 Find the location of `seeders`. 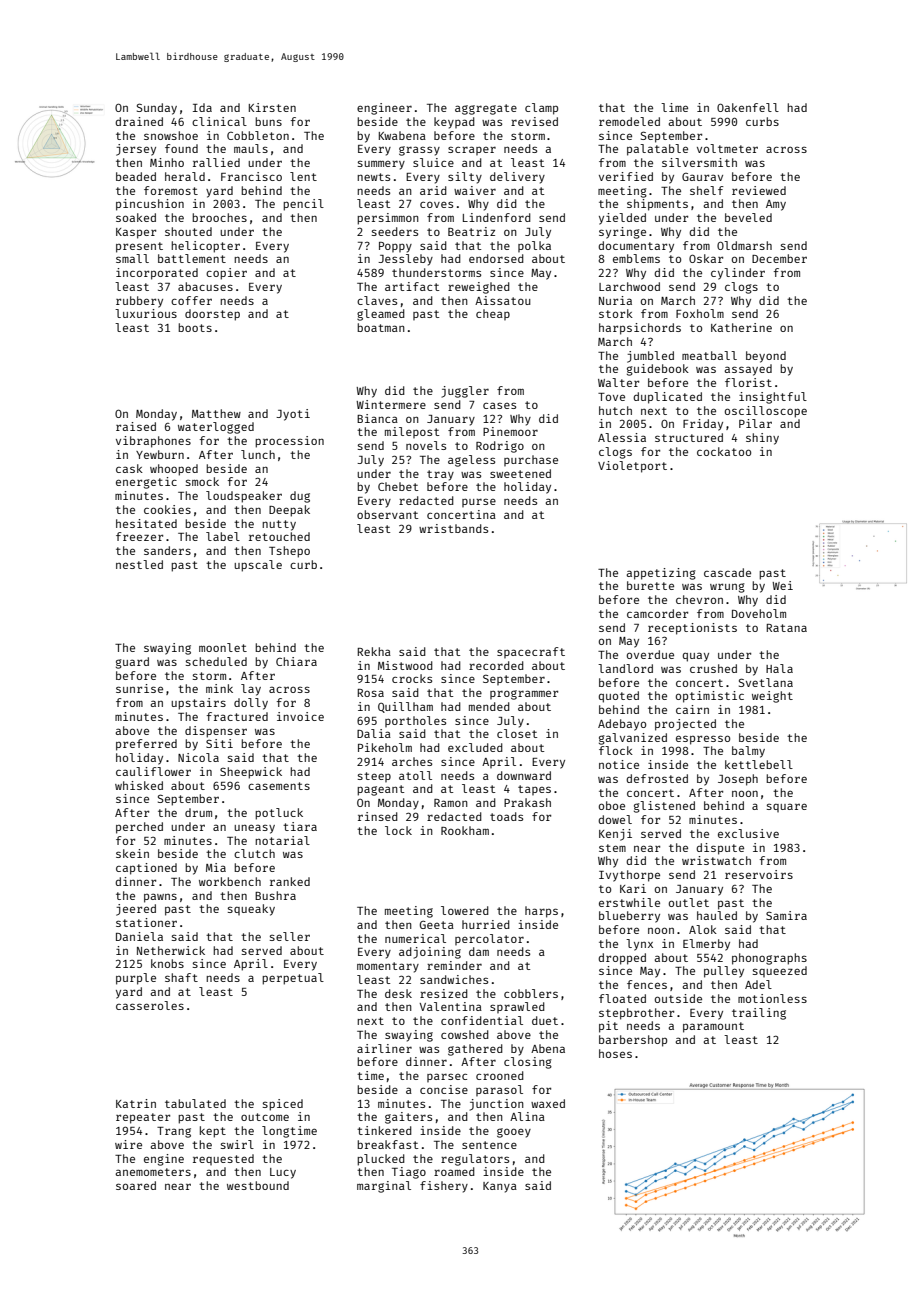

seeders is located at coordinates (395, 231).
